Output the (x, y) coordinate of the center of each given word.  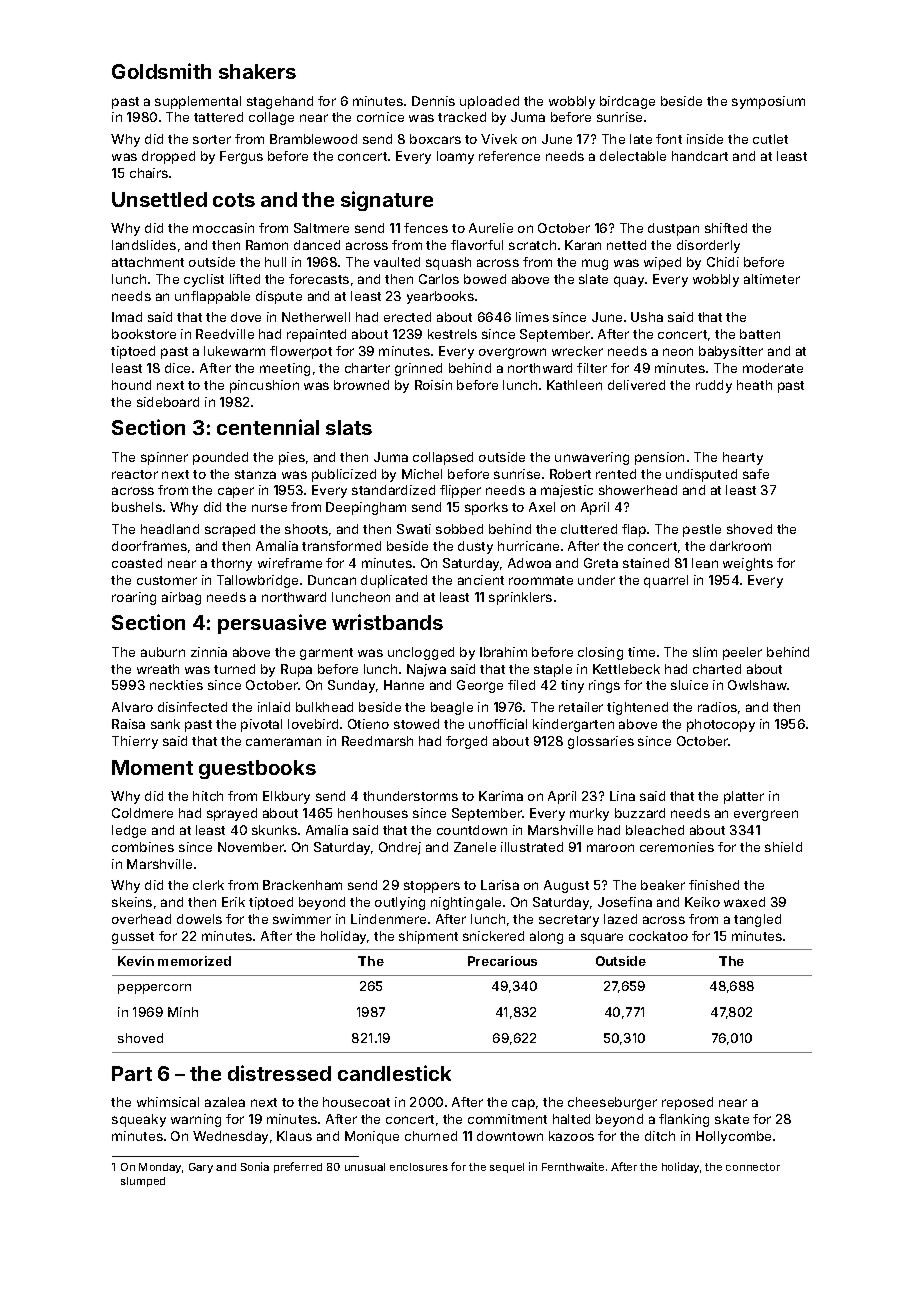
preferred (298, 1167)
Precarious (502, 961)
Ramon (267, 245)
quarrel (666, 581)
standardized (393, 490)
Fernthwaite (573, 1166)
